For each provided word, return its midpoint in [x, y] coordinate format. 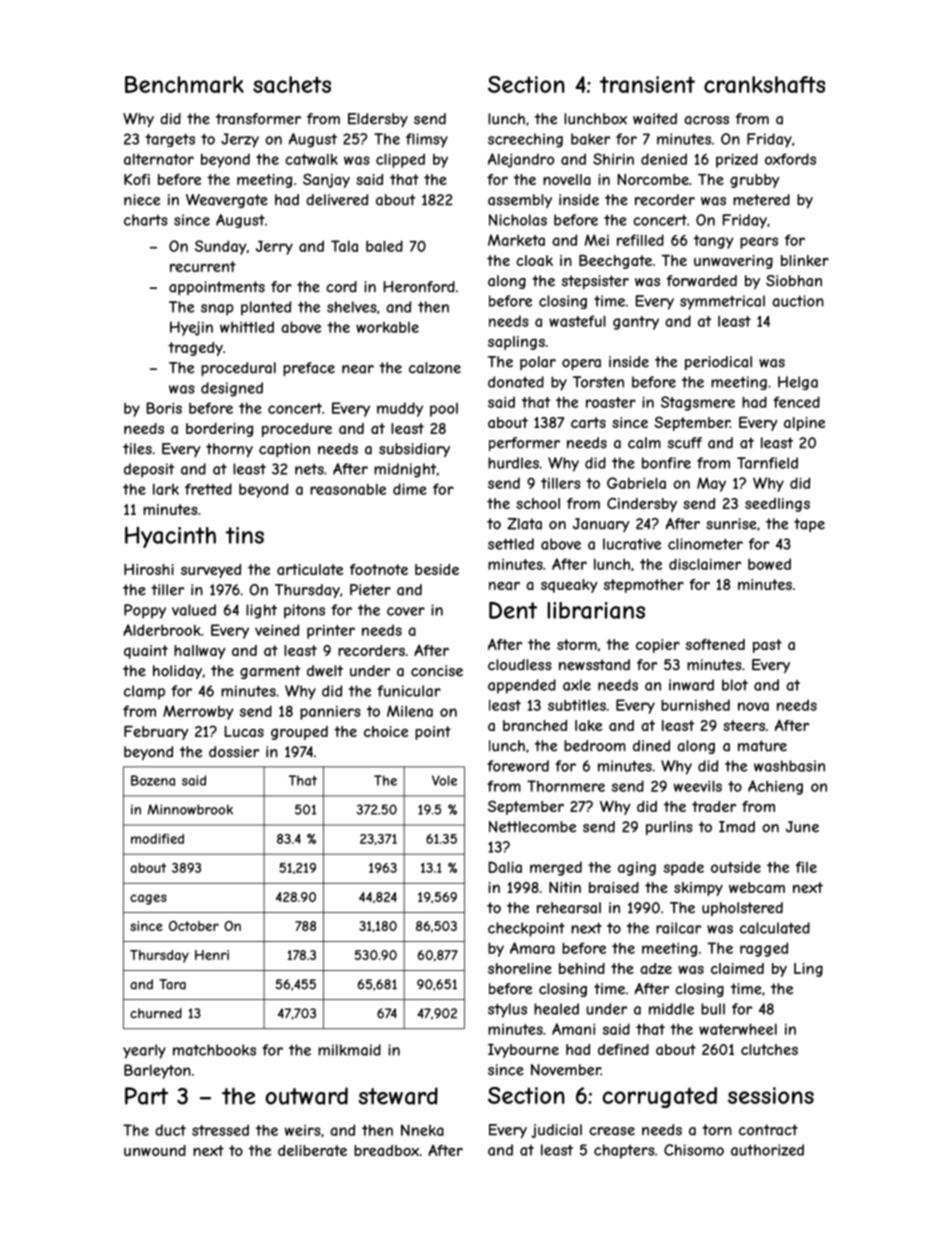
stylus [507, 1010]
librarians [596, 610]
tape [809, 525]
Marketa [516, 240]
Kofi [137, 179]
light [261, 611]
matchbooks [214, 1050]
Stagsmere [698, 403]
